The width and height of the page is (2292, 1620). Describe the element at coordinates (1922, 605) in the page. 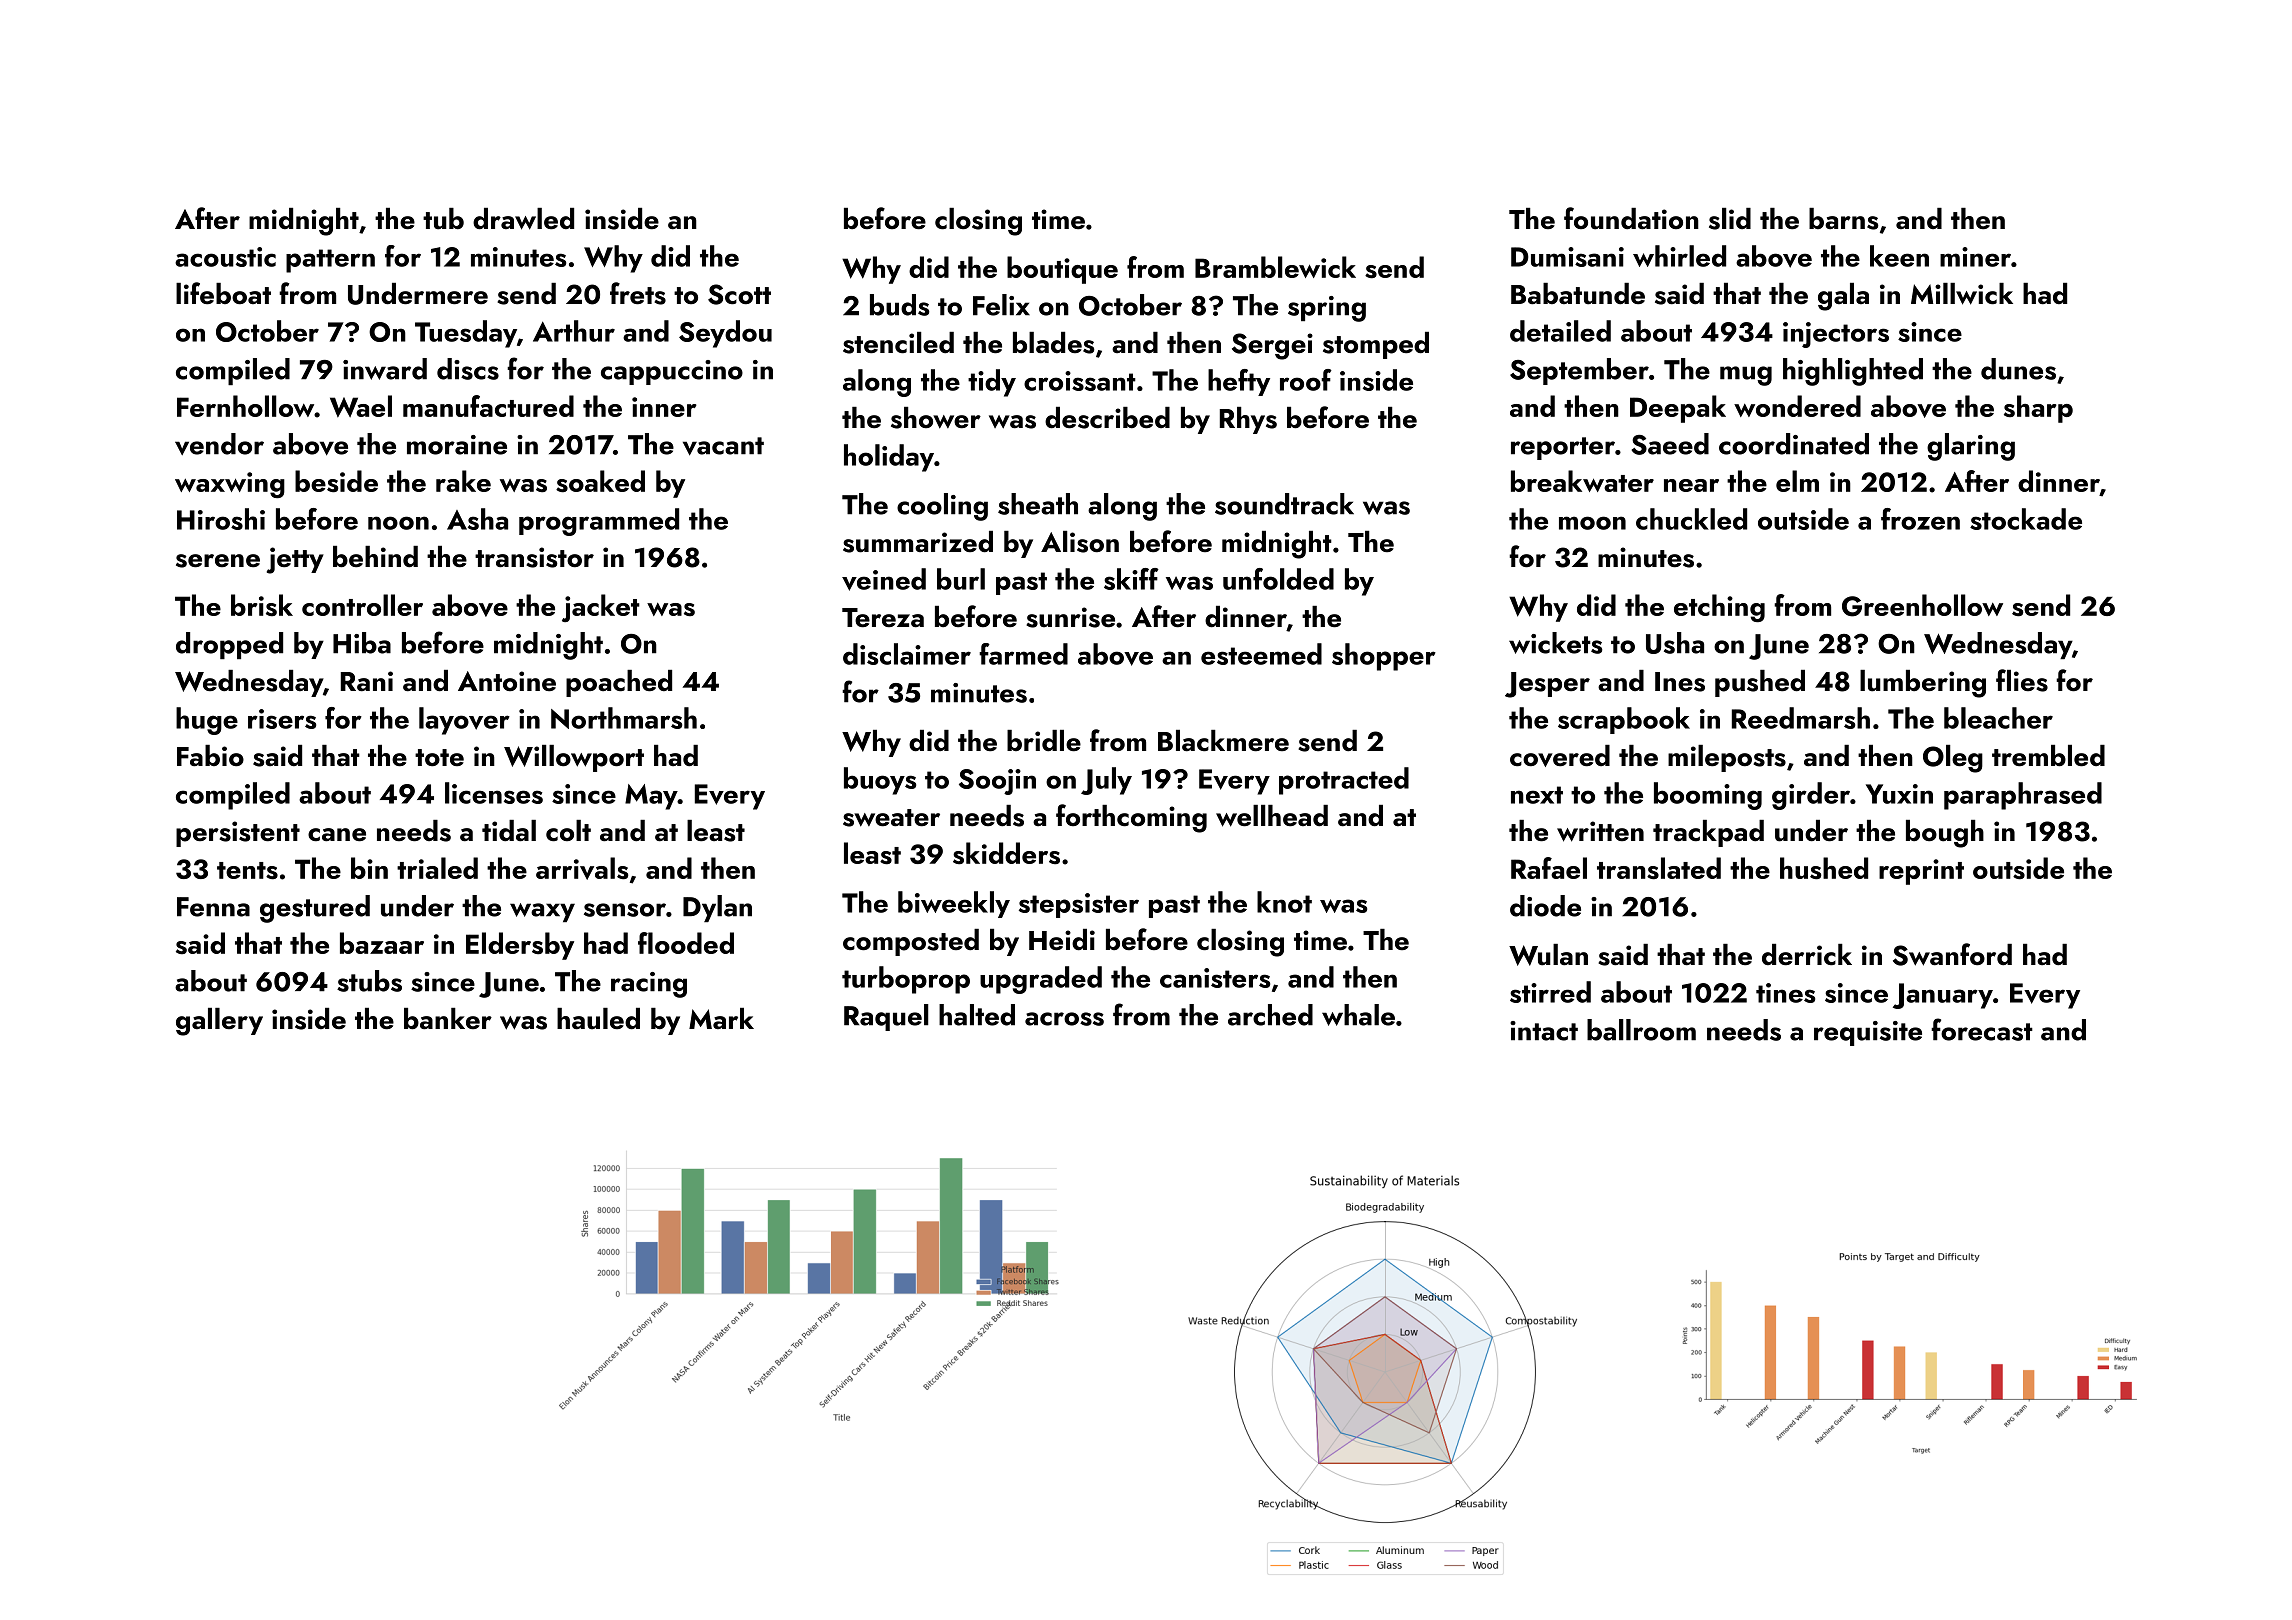

I see `Greenhollow` at that location.
